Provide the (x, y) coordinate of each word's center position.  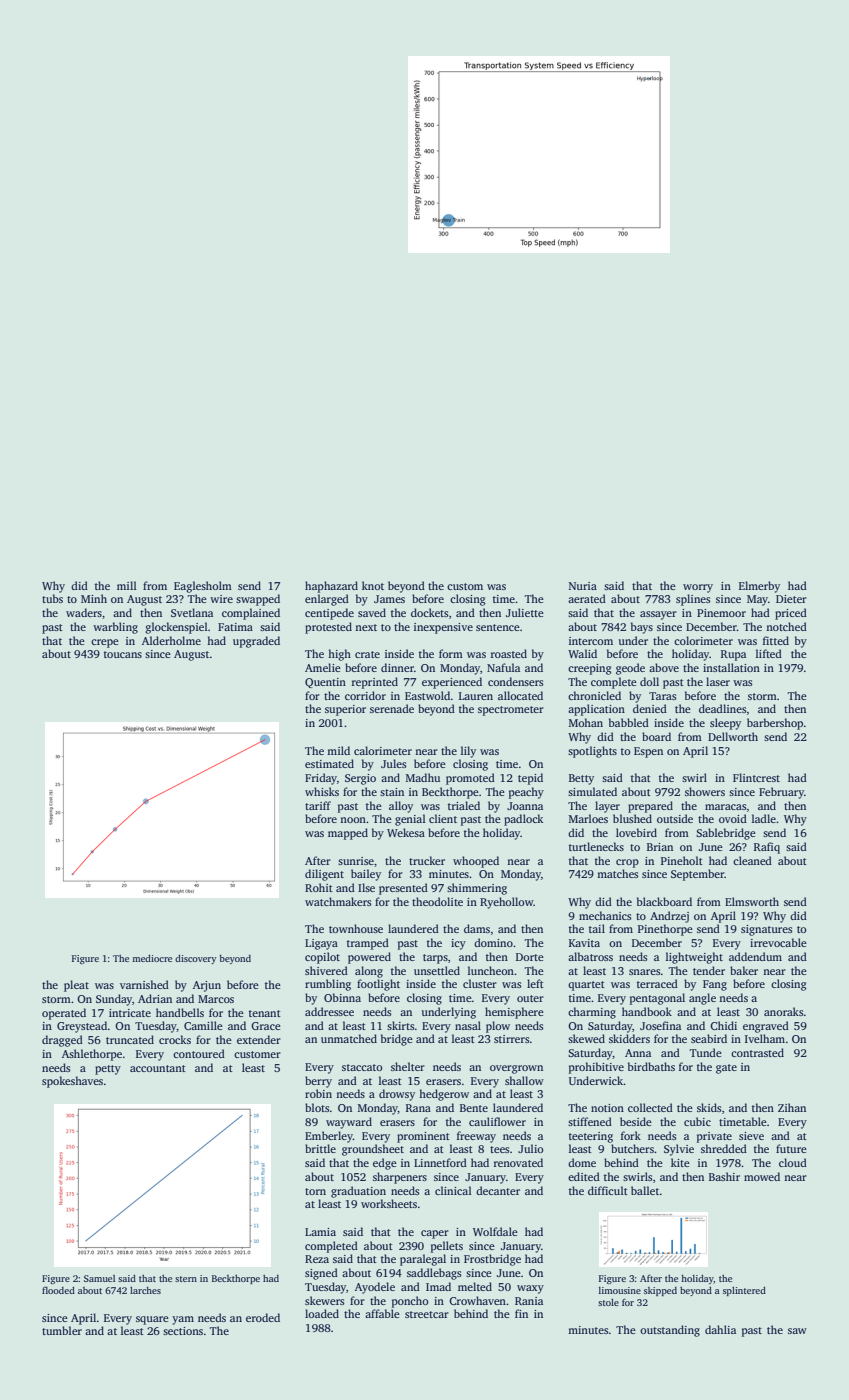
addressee (329, 1011)
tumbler (62, 1330)
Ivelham (765, 1038)
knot (373, 585)
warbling (115, 628)
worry (698, 588)
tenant (265, 1013)
